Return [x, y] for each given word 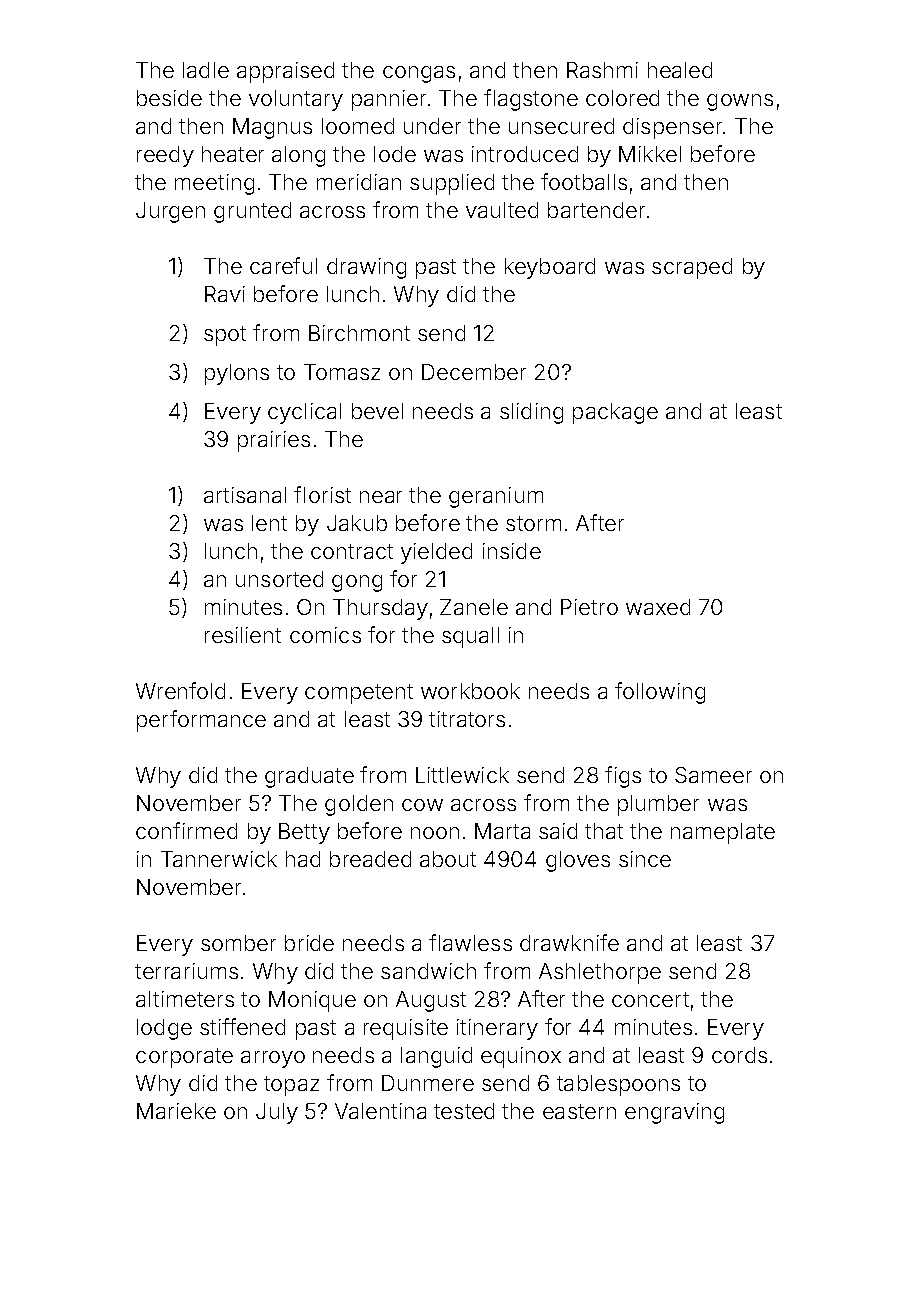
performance [201, 721]
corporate [184, 1058]
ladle [206, 70]
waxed [658, 607]
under [432, 126]
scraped [692, 268]
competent [359, 694]
